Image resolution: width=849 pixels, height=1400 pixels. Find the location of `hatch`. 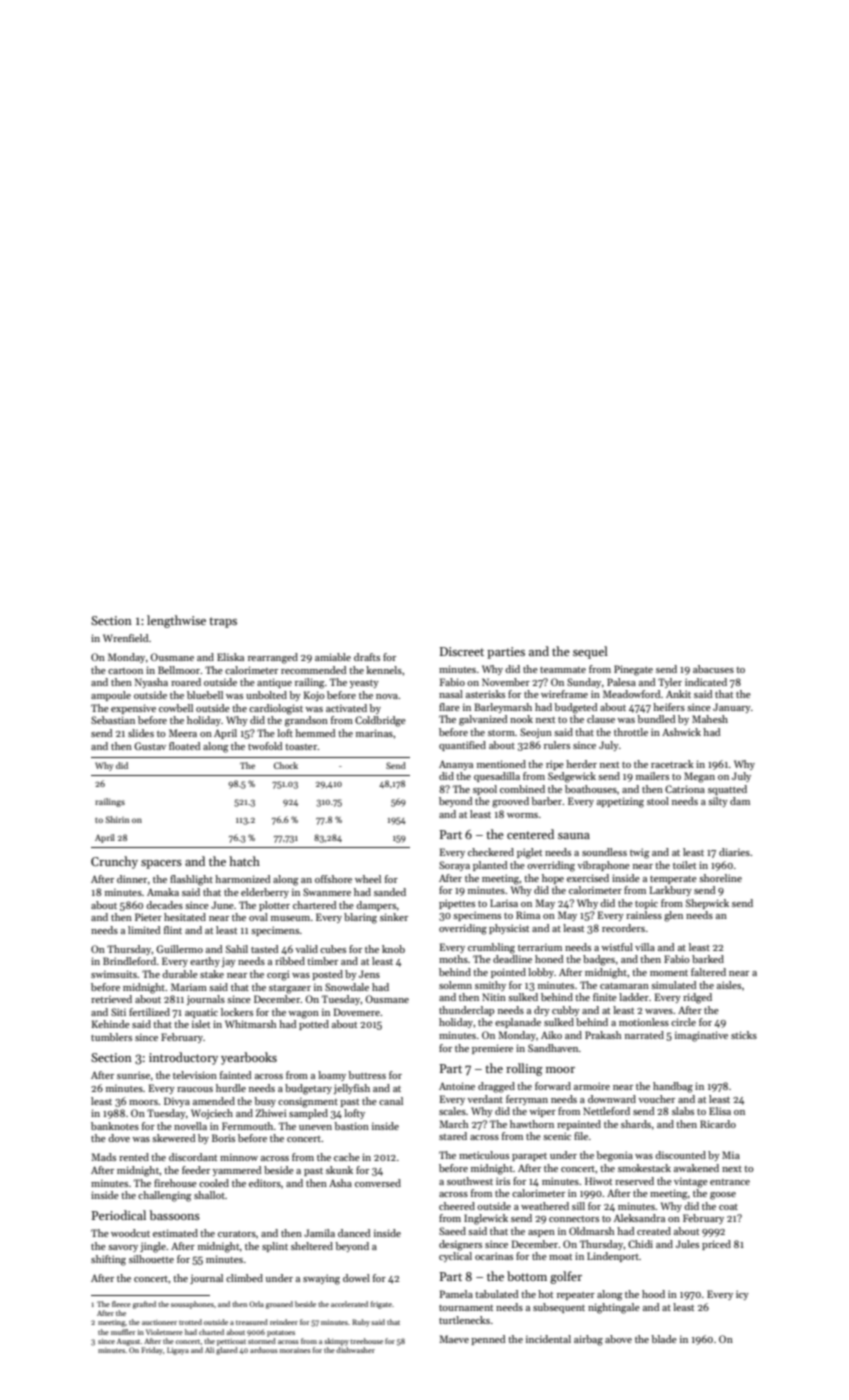

hatch is located at coordinates (244, 861).
